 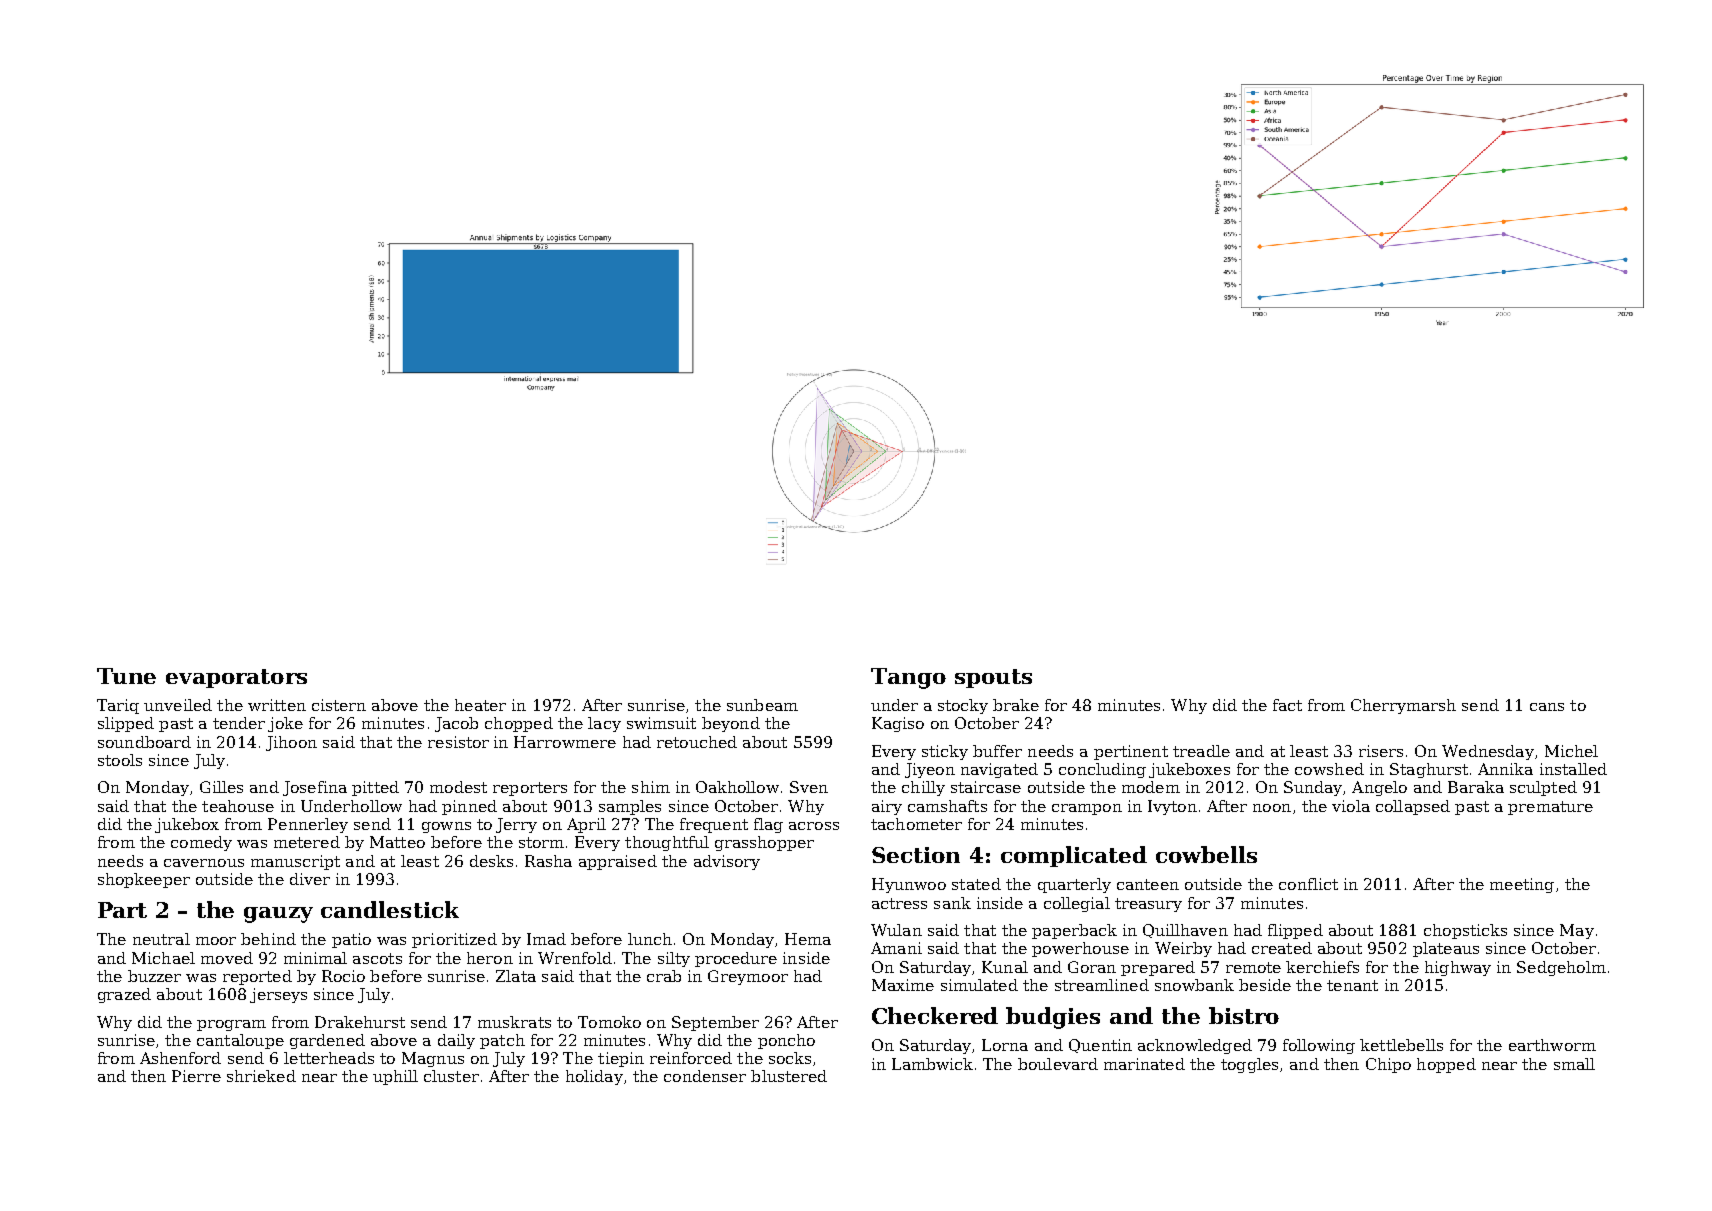 I want to click on manuscript, so click(x=295, y=862).
